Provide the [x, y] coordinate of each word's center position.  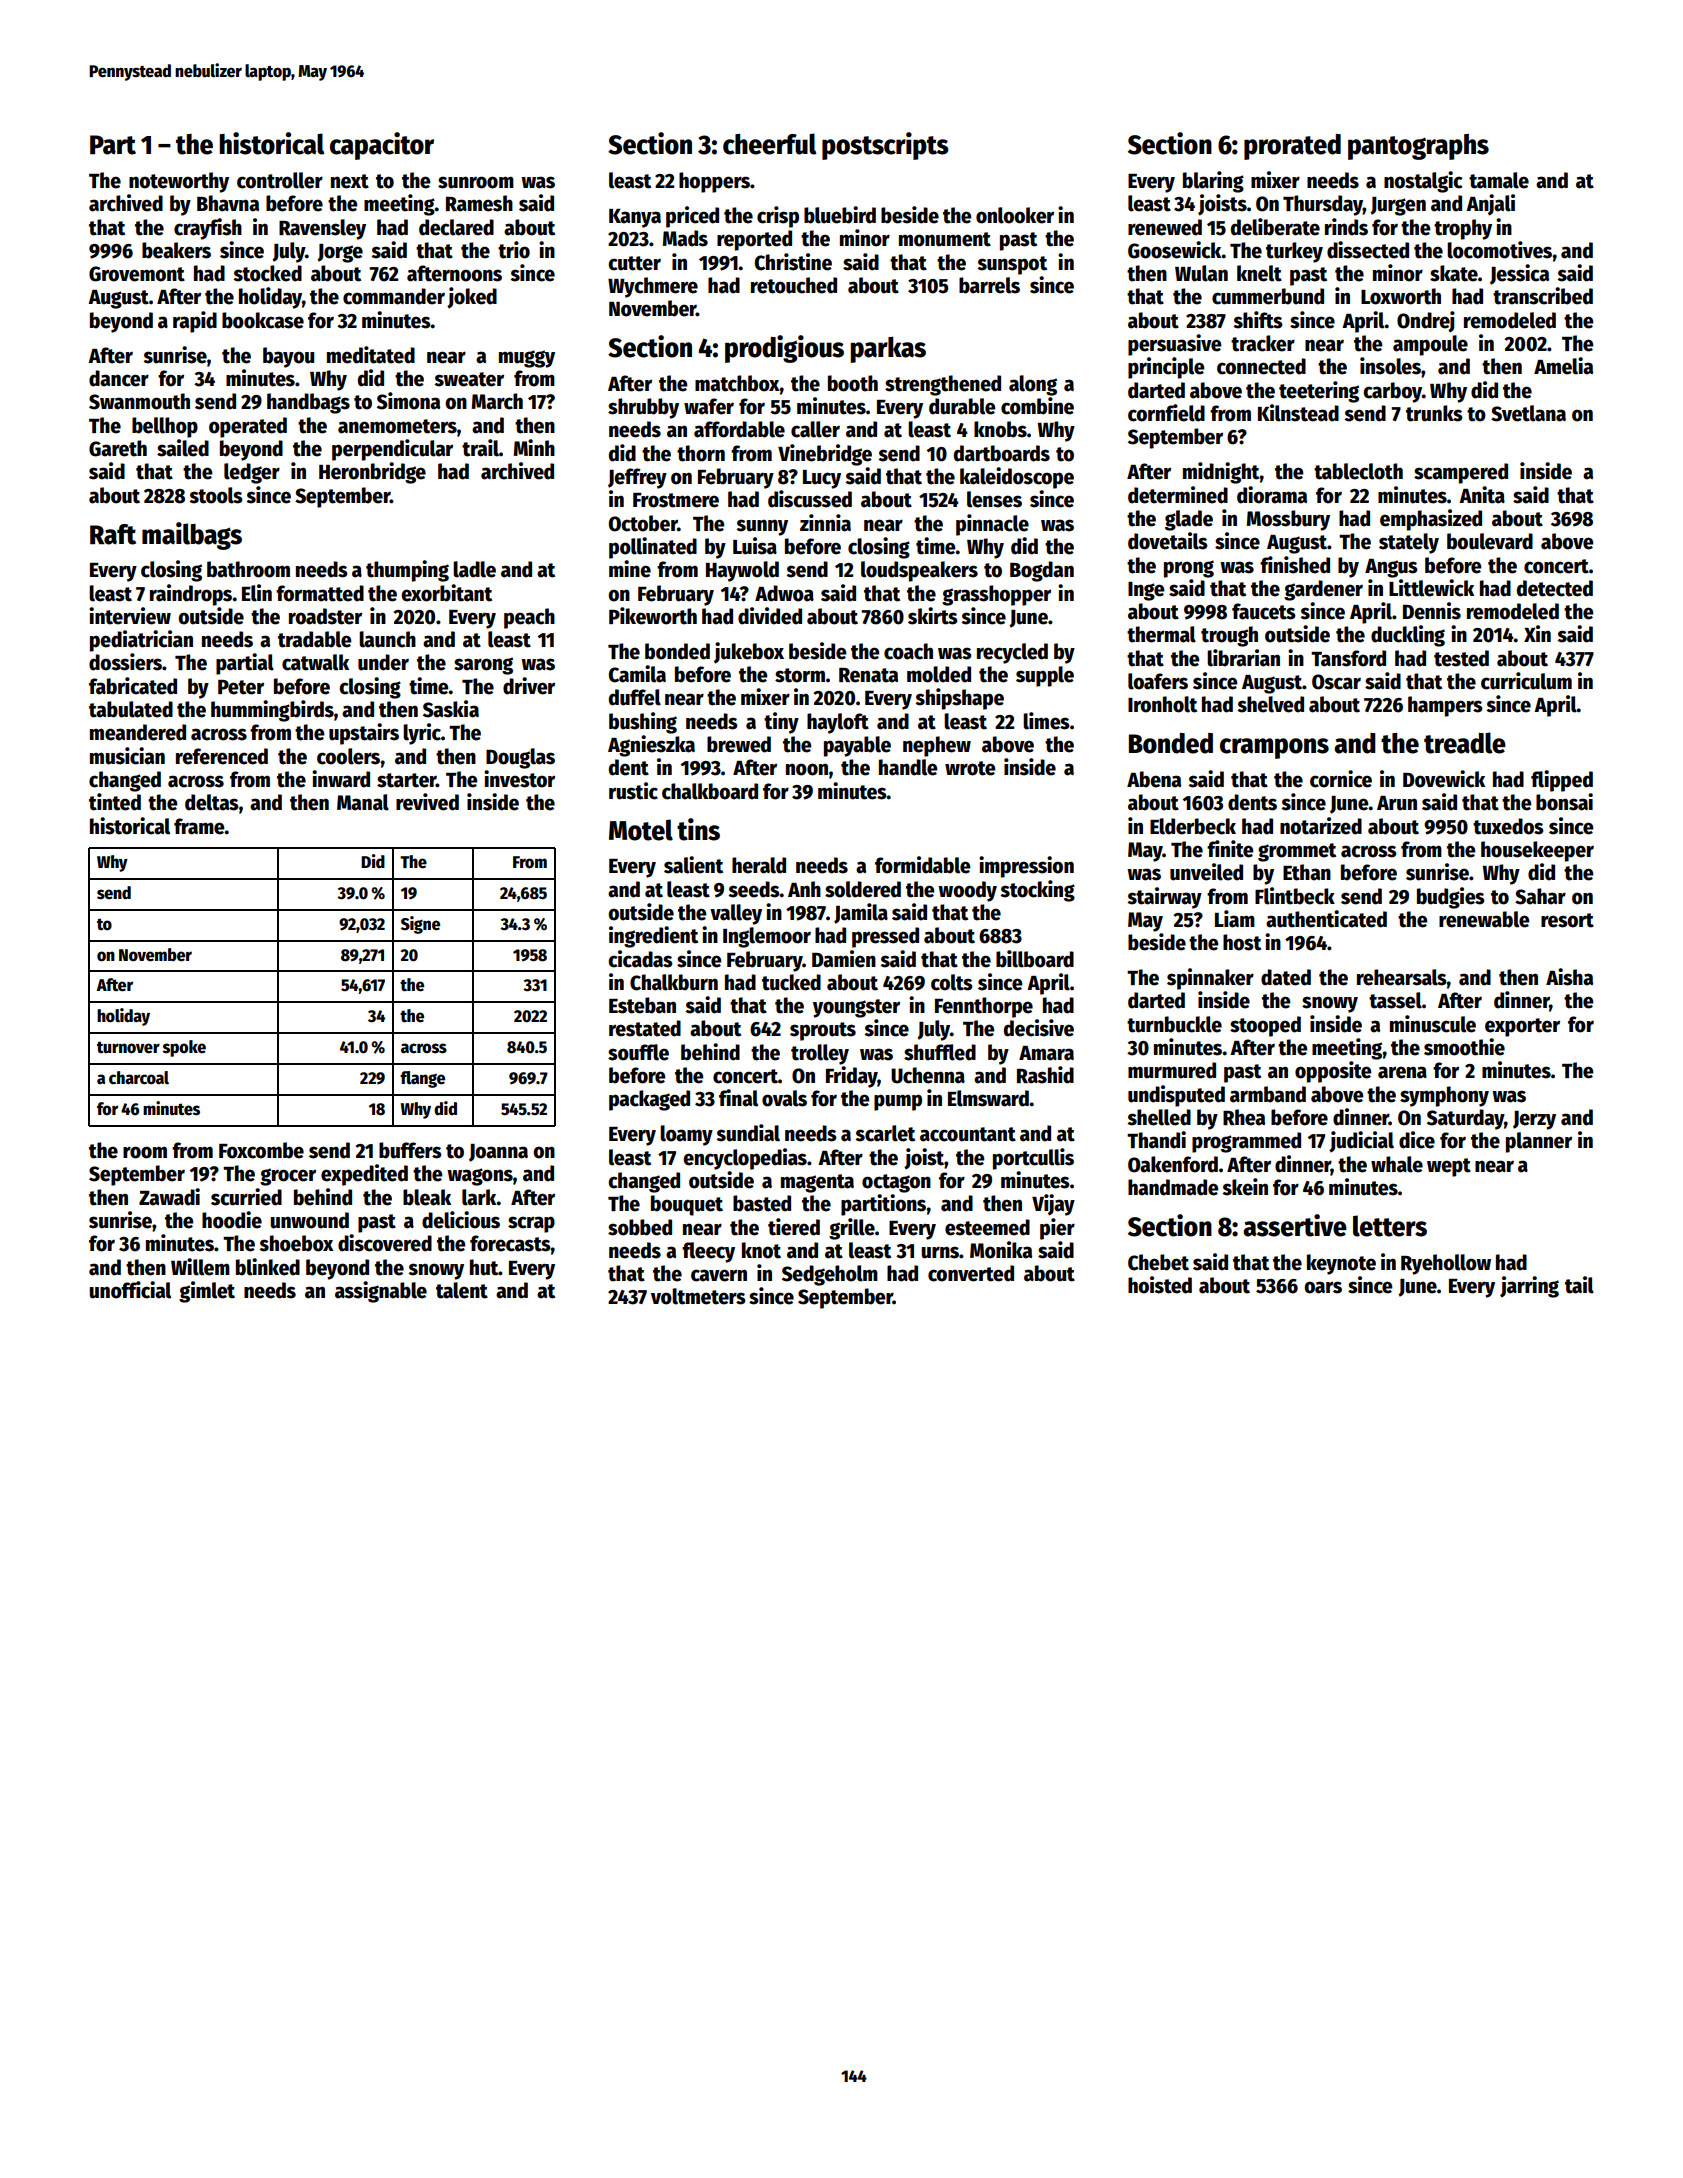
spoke [184, 1048]
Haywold [742, 571]
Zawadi [169, 1197]
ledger [252, 473]
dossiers [125, 662]
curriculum [1526, 681]
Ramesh [479, 203]
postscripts [885, 146]
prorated [1292, 147]
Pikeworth [653, 616]
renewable [1484, 919]
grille [852, 1229]
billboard [1035, 959]
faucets [1264, 611]
